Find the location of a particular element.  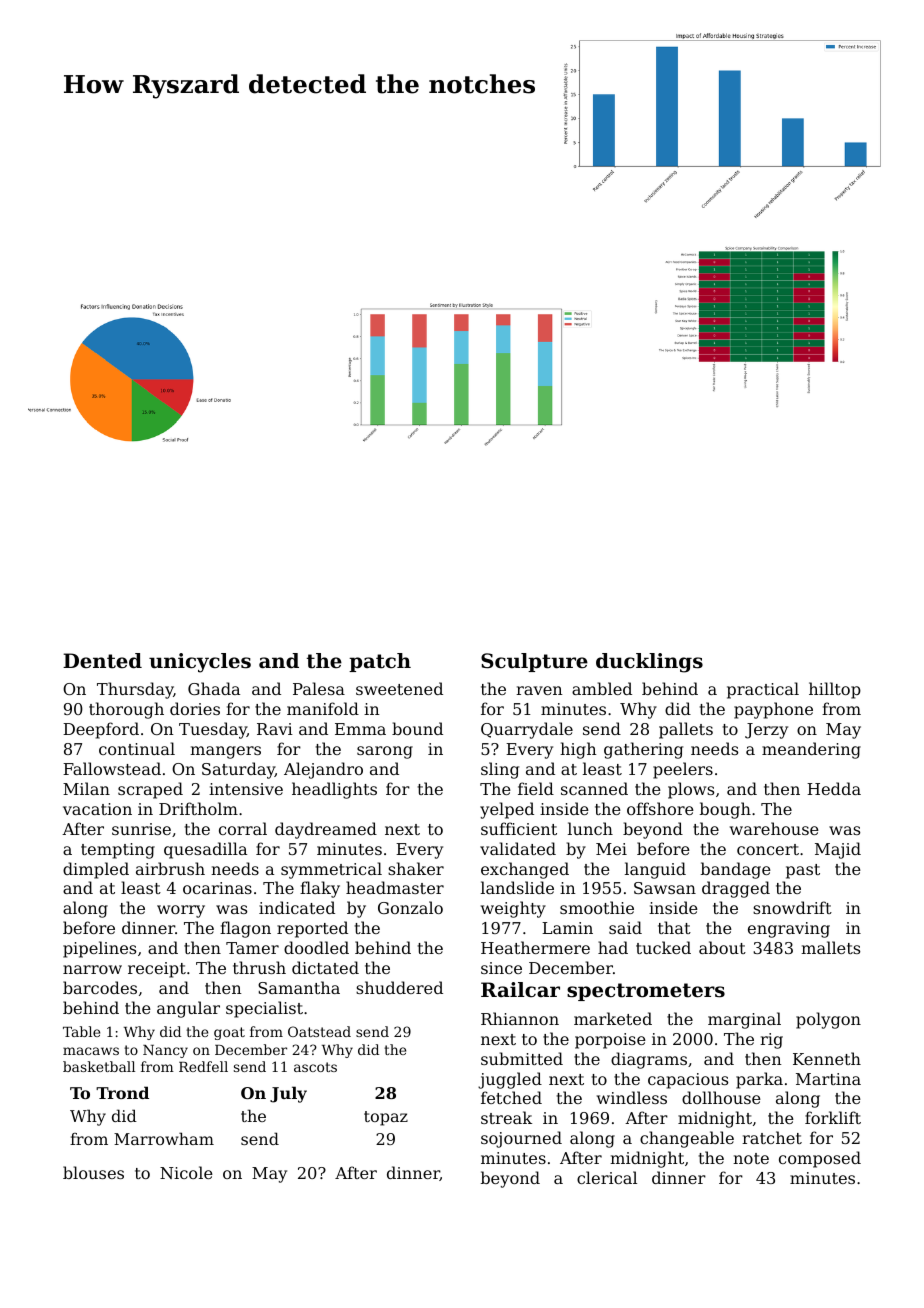

sojourned is located at coordinates (521, 1139).
